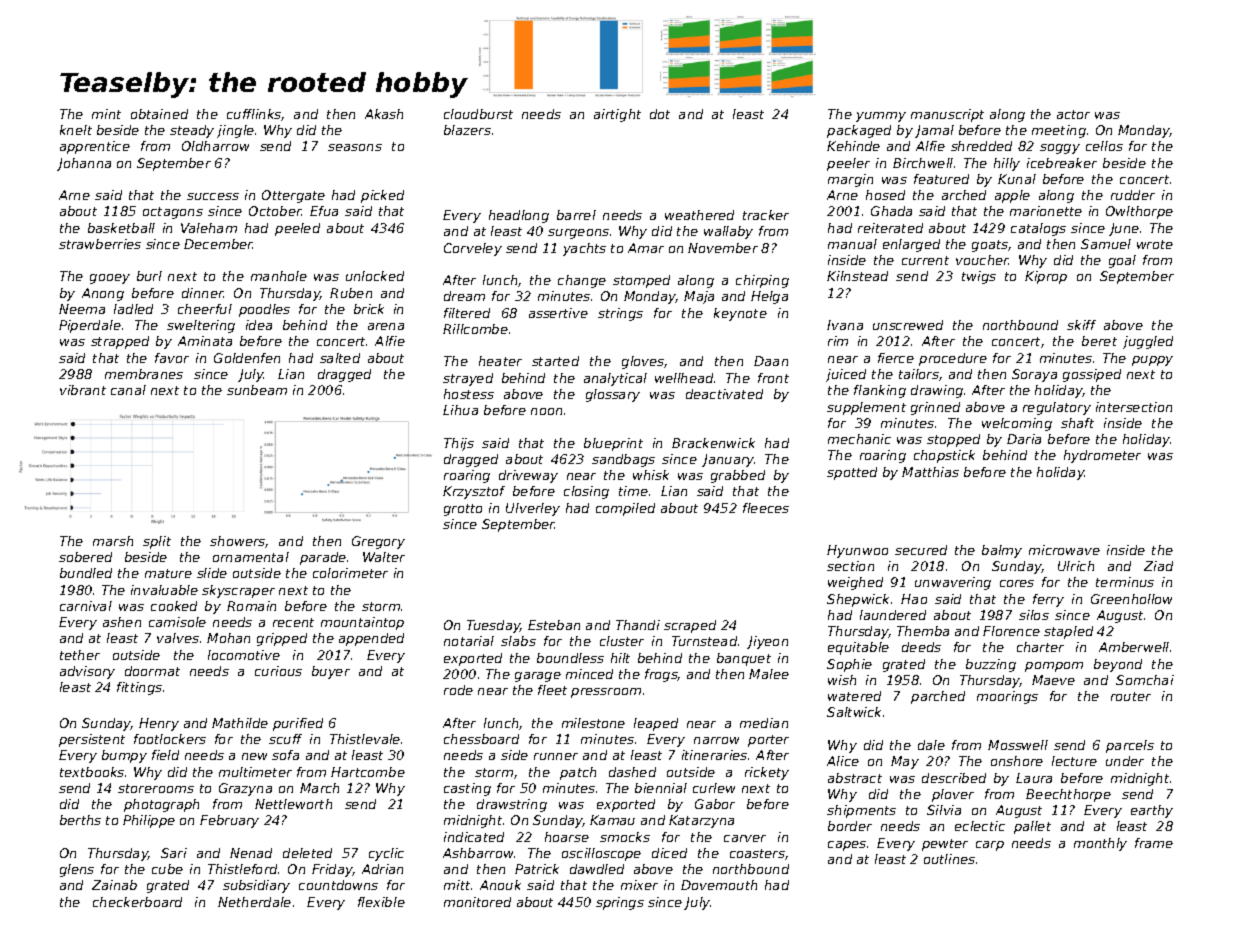 The image size is (1233, 952). I want to click on Zainab, so click(114, 885).
